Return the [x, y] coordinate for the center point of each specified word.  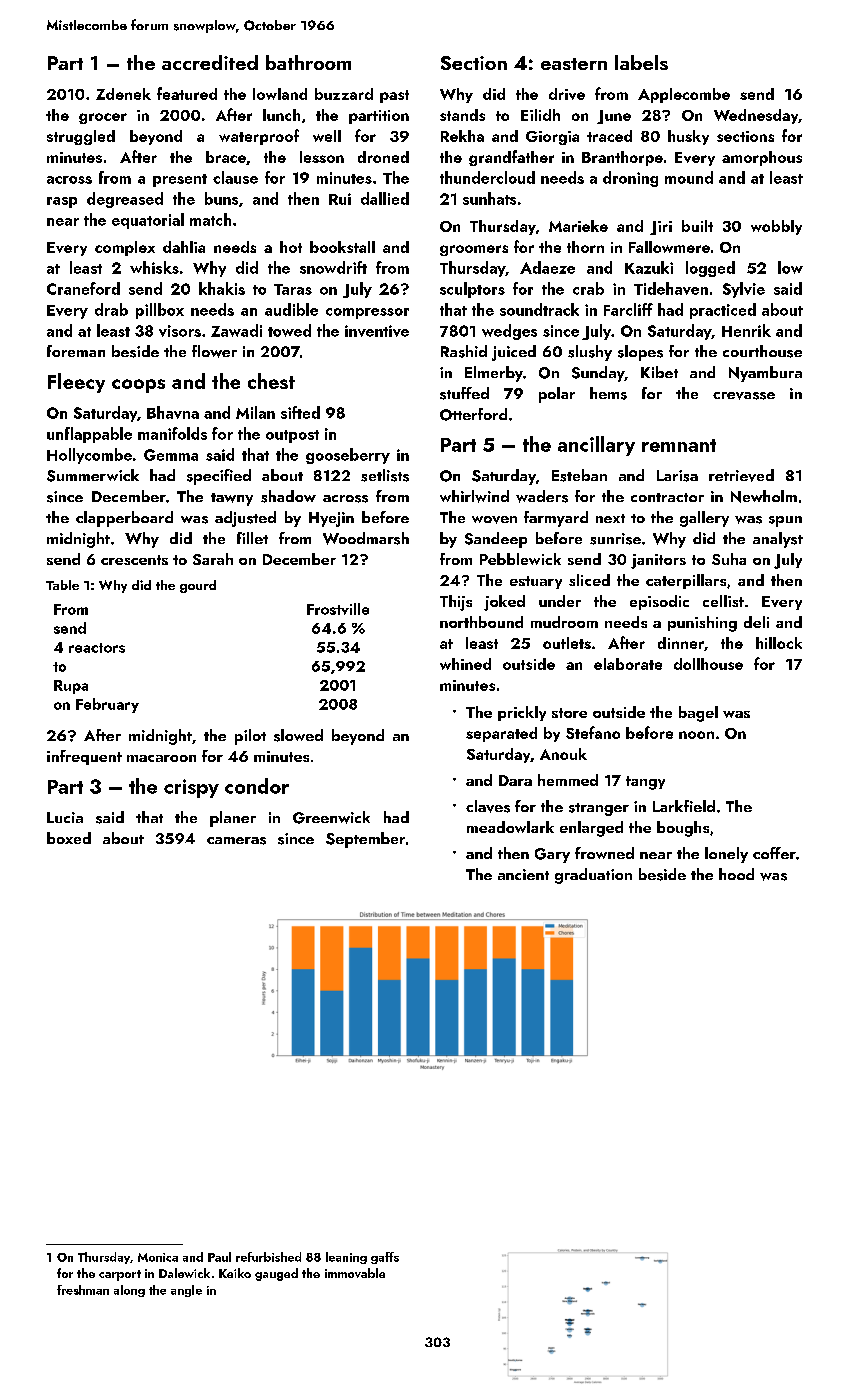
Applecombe [684, 95]
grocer [103, 118]
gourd [198, 586]
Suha [729, 559]
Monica [158, 1257]
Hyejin [331, 519]
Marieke [578, 226]
